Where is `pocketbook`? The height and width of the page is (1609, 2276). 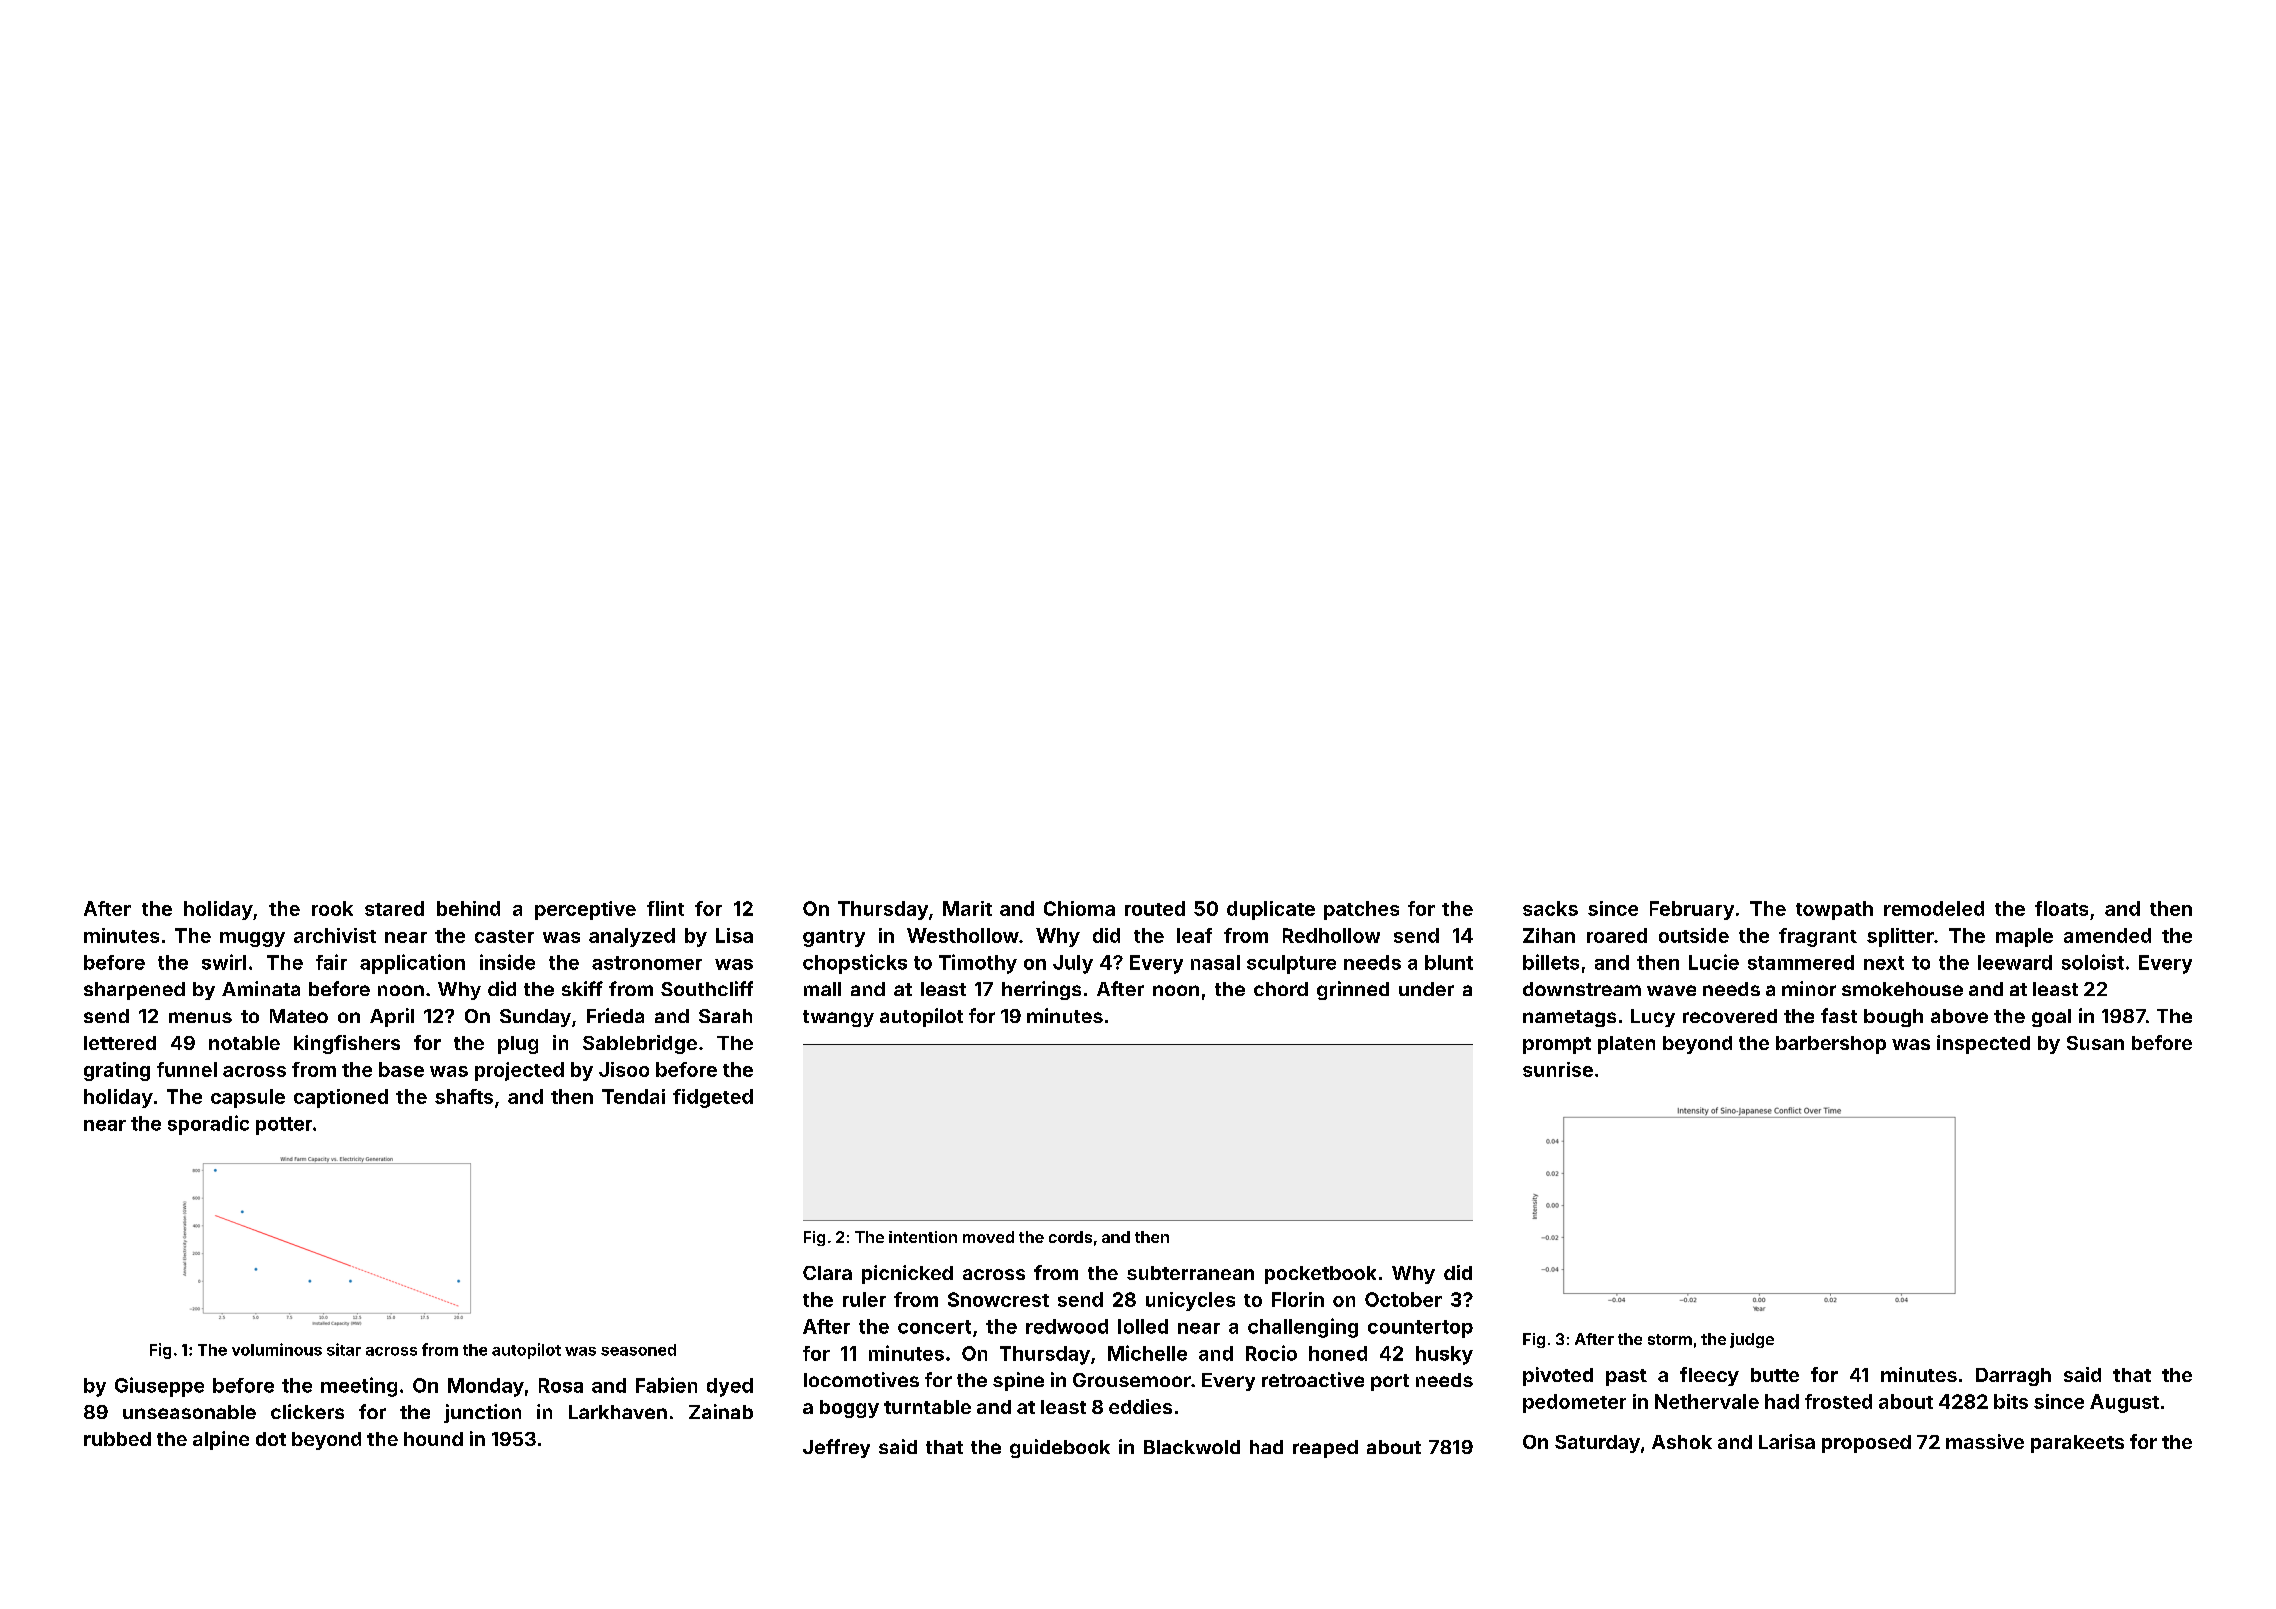
pocketbook is located at coordinates (1320, 1275).
